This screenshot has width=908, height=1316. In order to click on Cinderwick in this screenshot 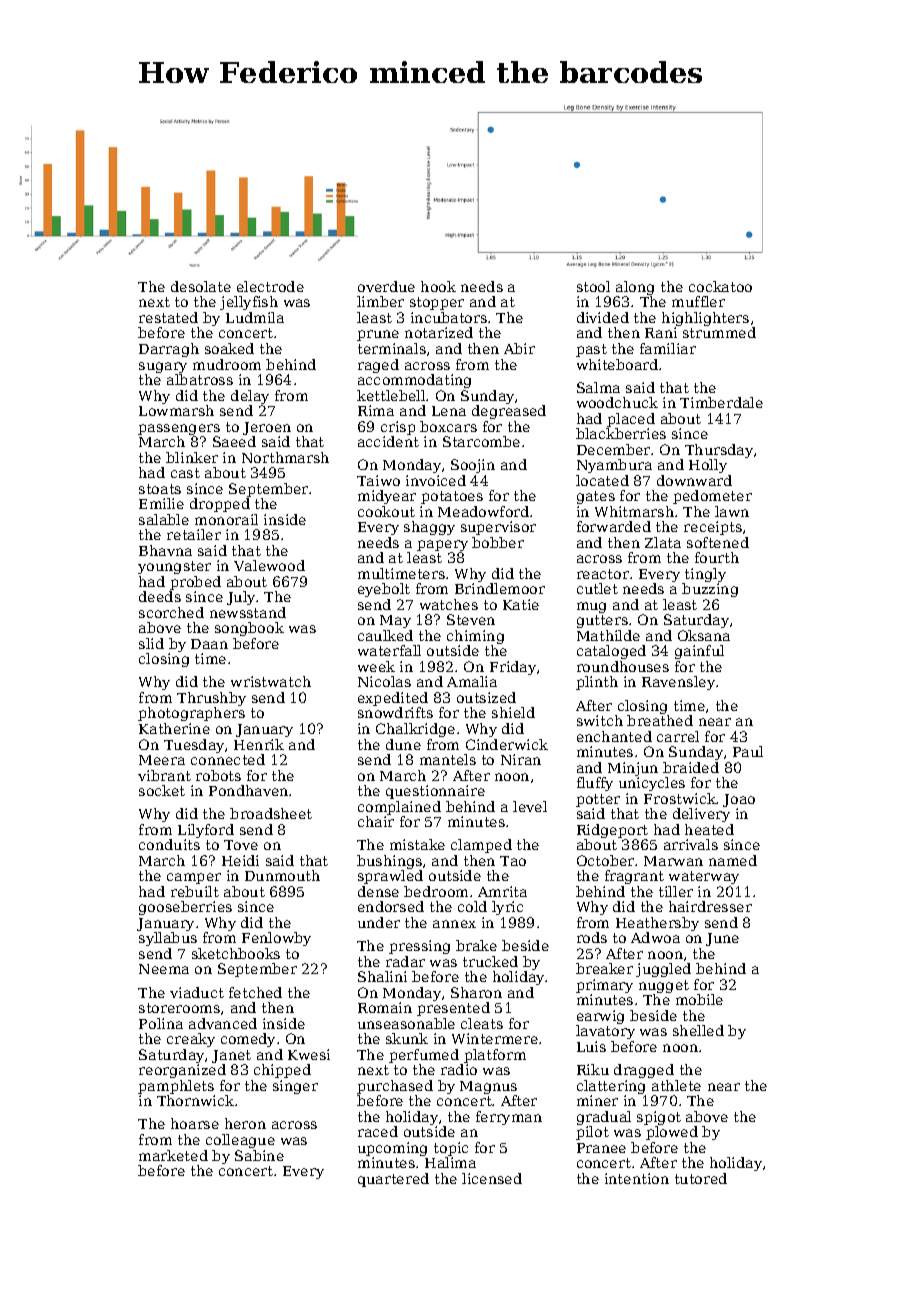, I will do `click(507, 744)`.
